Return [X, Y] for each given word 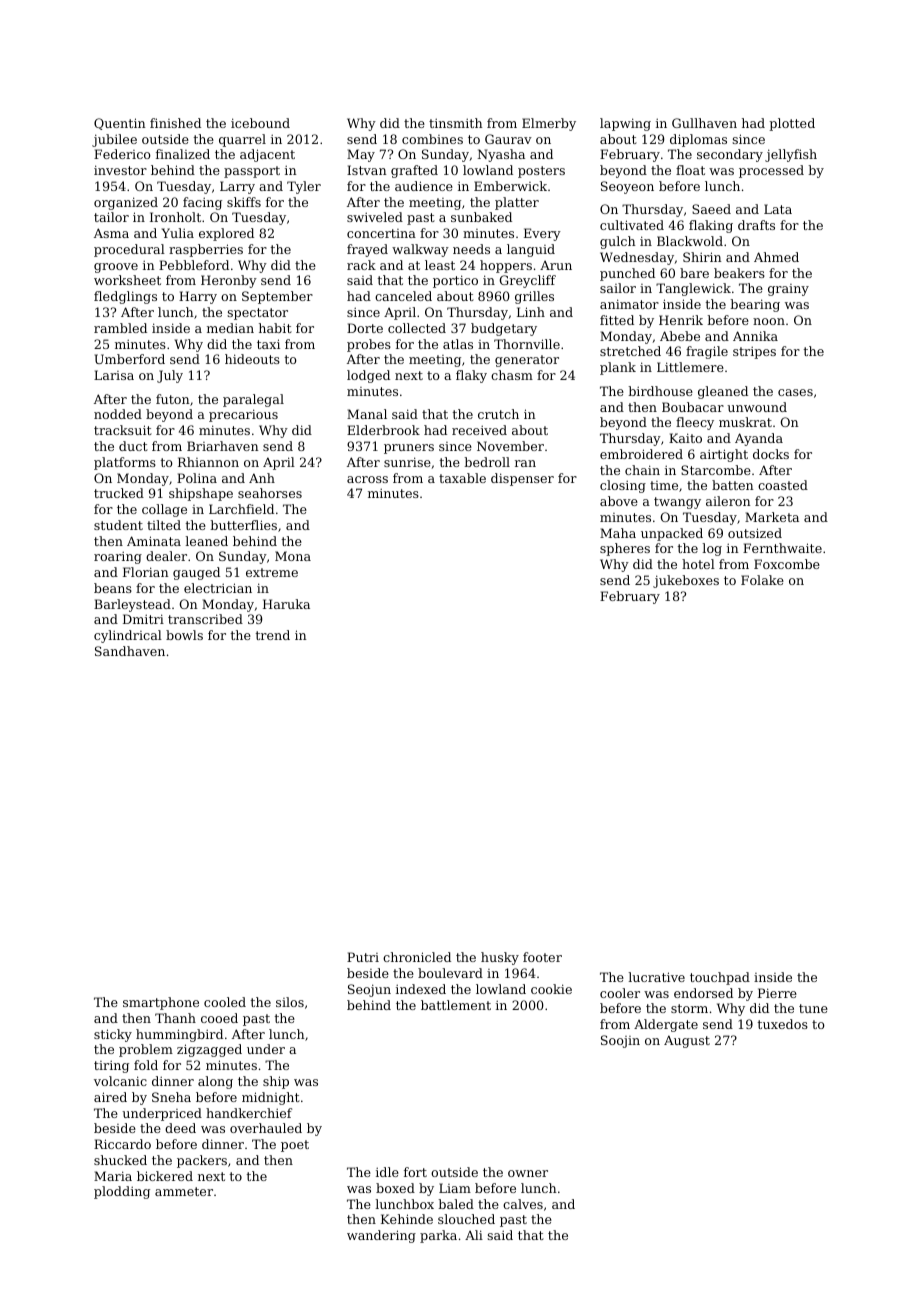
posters [541, 172]
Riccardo [122, 1144]
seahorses [270, 493]
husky [500, 958]
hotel [698, 564]
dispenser [522, 479]
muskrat [745, 422]
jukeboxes [686, 581]
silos [290, 1002]
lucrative [657, 977]
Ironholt [175, 217]
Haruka [286, 604]
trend [273, 635]
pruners [409, 449]
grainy [788, 290]
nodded [118, 414]
